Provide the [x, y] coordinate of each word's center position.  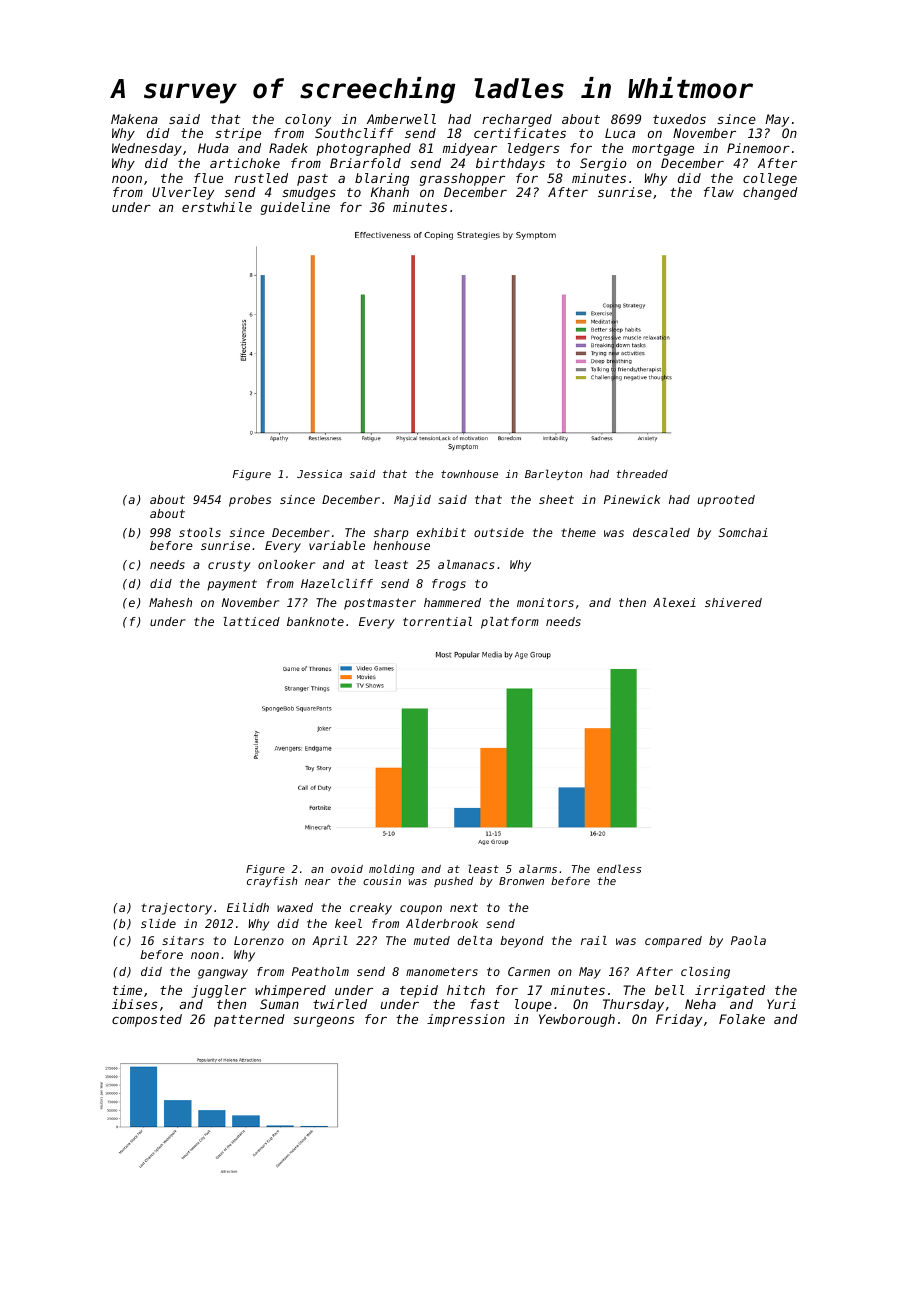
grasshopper [462, 179]
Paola [748, 940]
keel [348, 923]
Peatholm [320, 971]
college [770, 179]
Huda [213, 148]
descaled [661, 532]
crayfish [272, 882]
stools [200, 532]
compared [673, 942]
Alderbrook [442, 923]
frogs [449, 585]
